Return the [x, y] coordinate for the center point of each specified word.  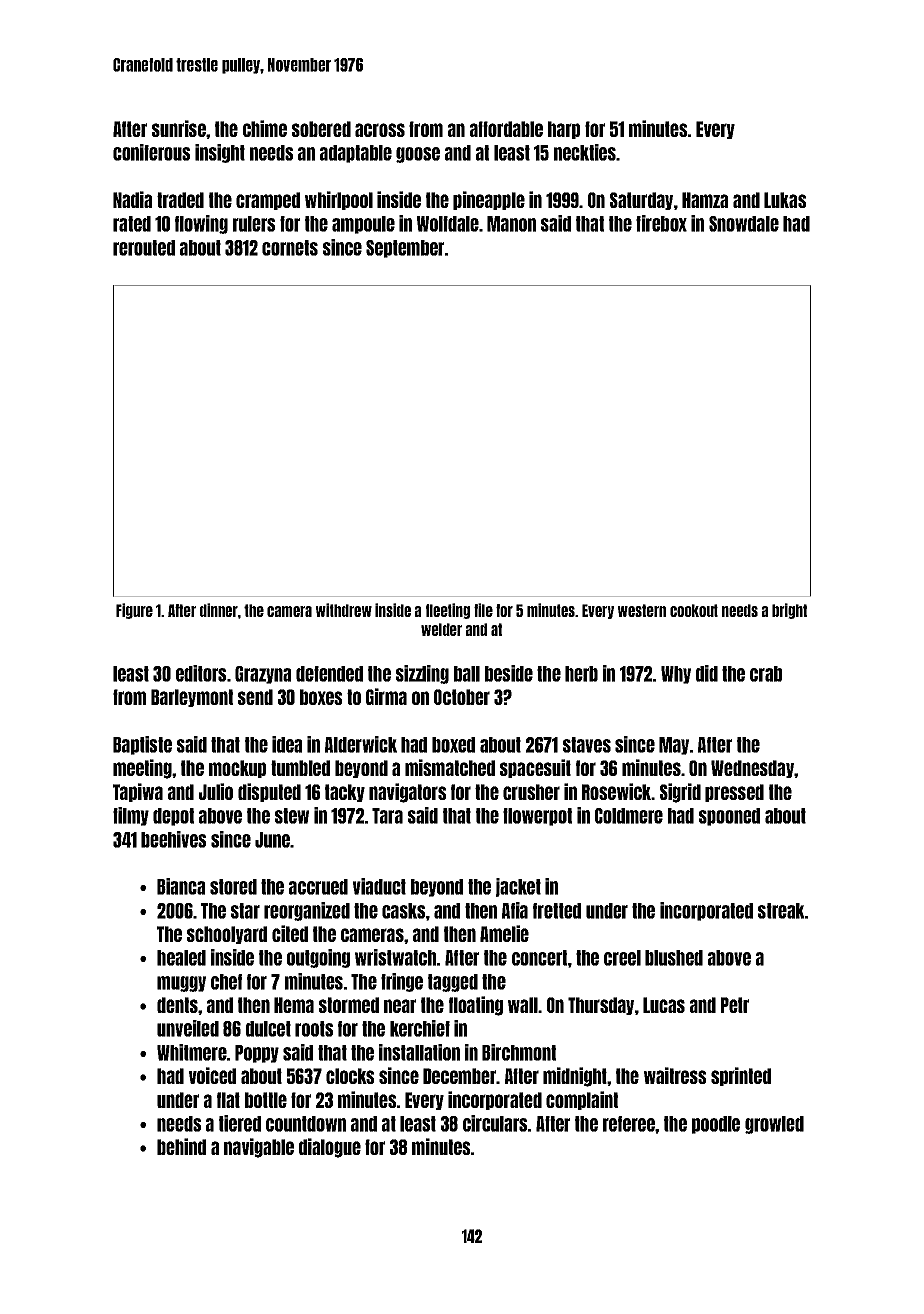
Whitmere [192, 1052]
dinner [219, 610]
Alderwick [361, 744]
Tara [387, 816]
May [674, 746]
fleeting [448, 611]
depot [173, 817]
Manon [511, 224]
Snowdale [744, 224]
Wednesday [753, 769]
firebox [661, 223]
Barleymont [192, 698]
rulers [254, 224]
